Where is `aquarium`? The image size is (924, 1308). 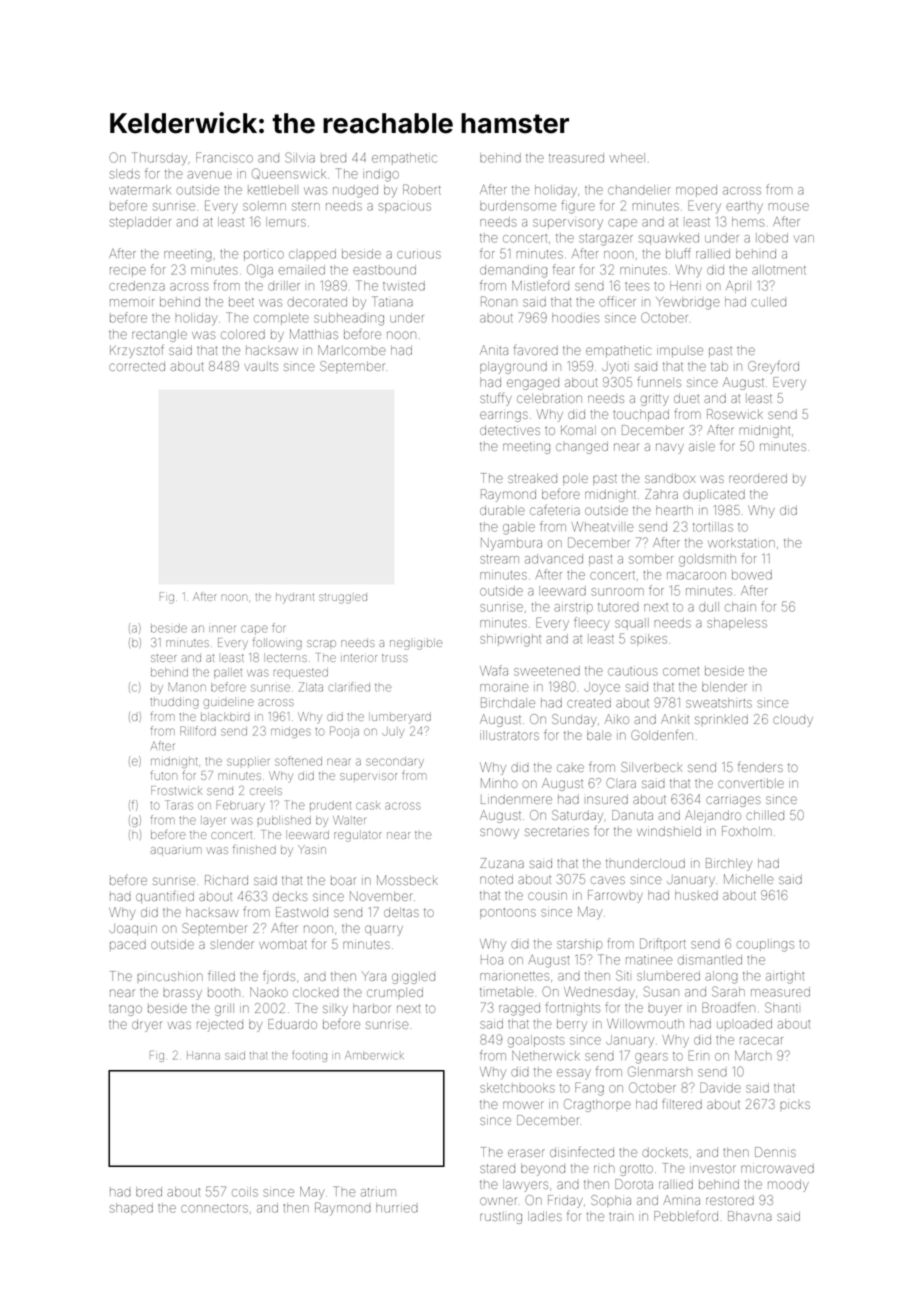 aquarium is located at coordinates (176, 851).
